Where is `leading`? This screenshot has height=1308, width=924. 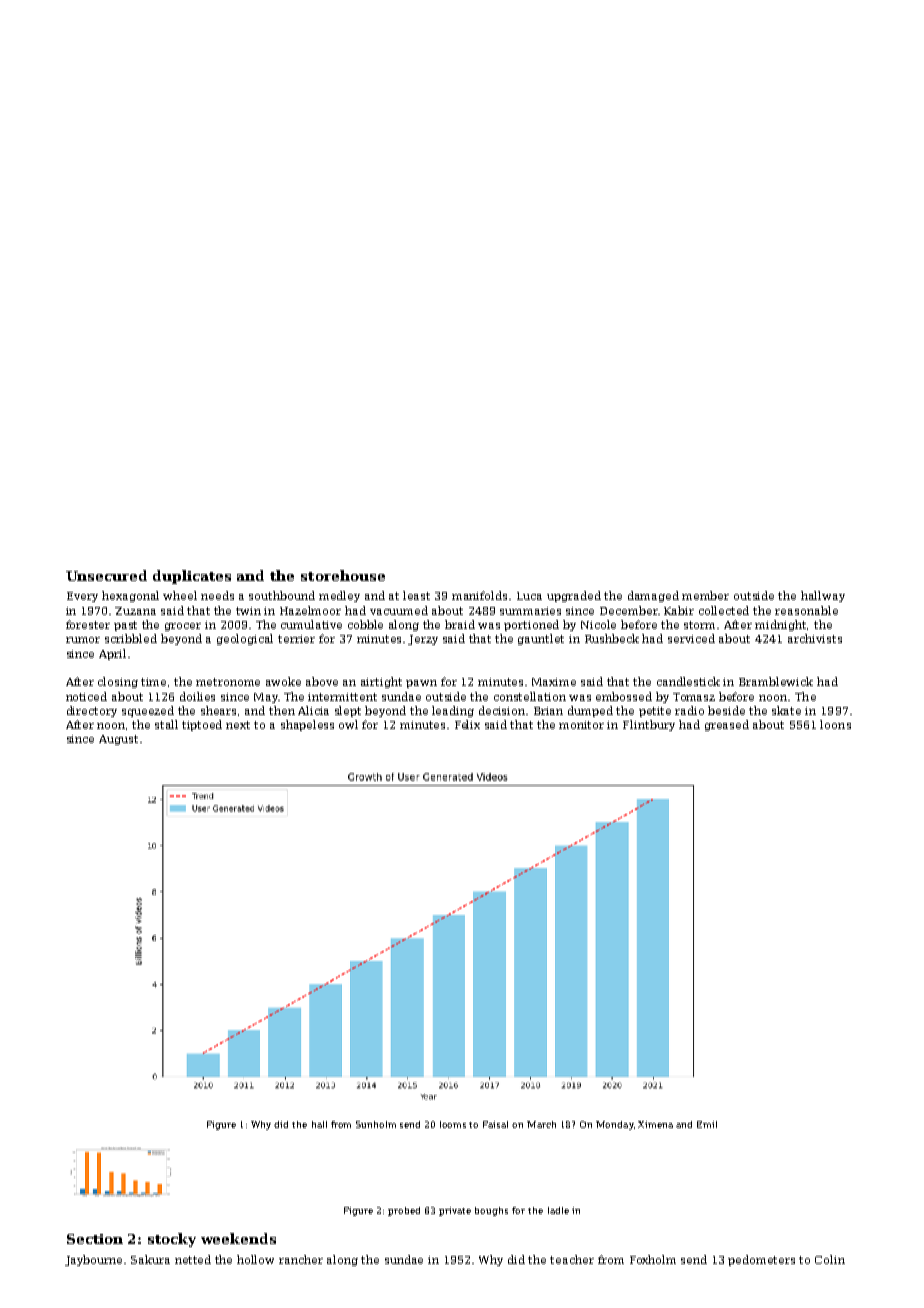
leading is located at coordinates (453, 711).
